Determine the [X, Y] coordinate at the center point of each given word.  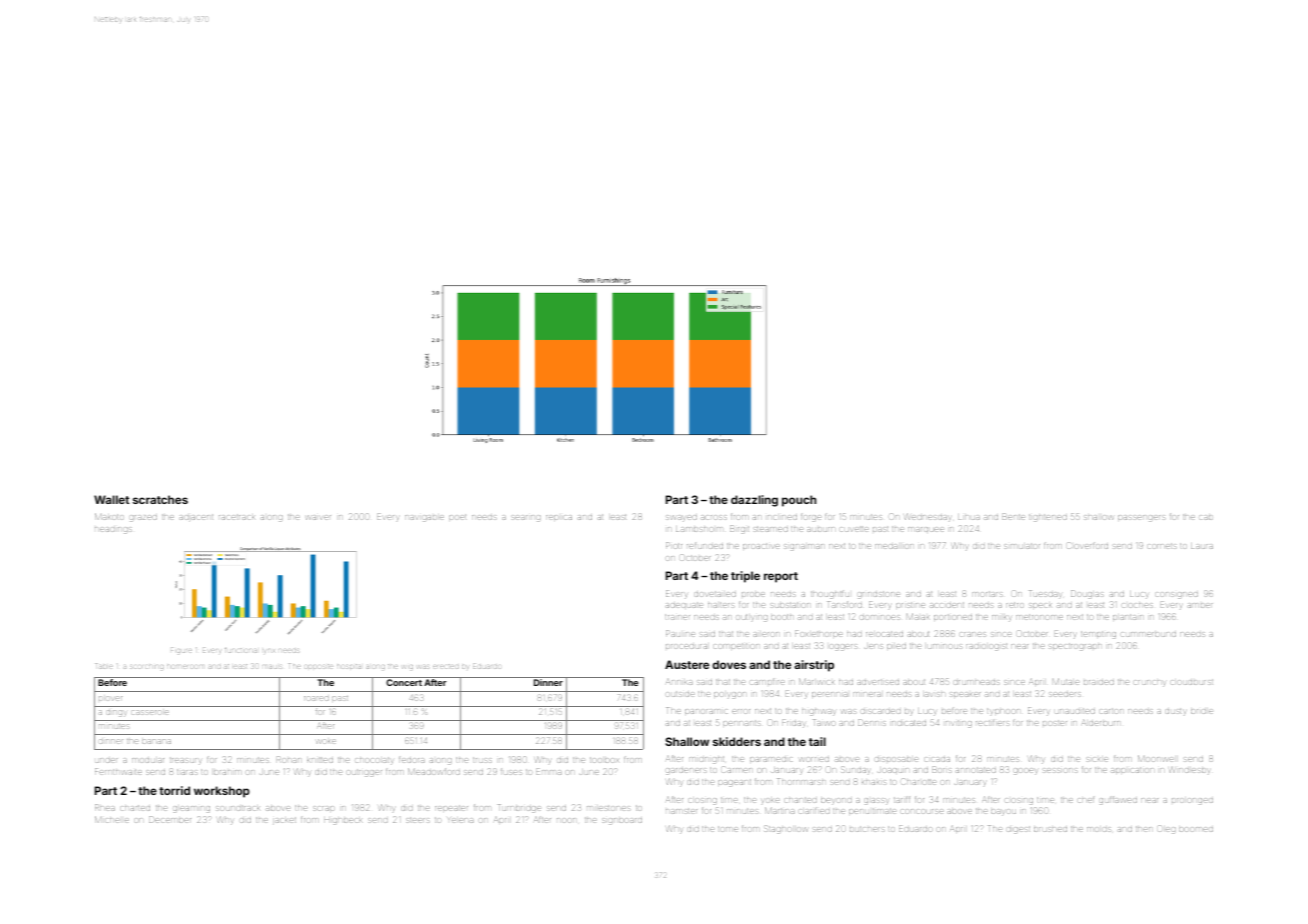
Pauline [680, 633]
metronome [1039, 617]
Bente [1013, 517]
